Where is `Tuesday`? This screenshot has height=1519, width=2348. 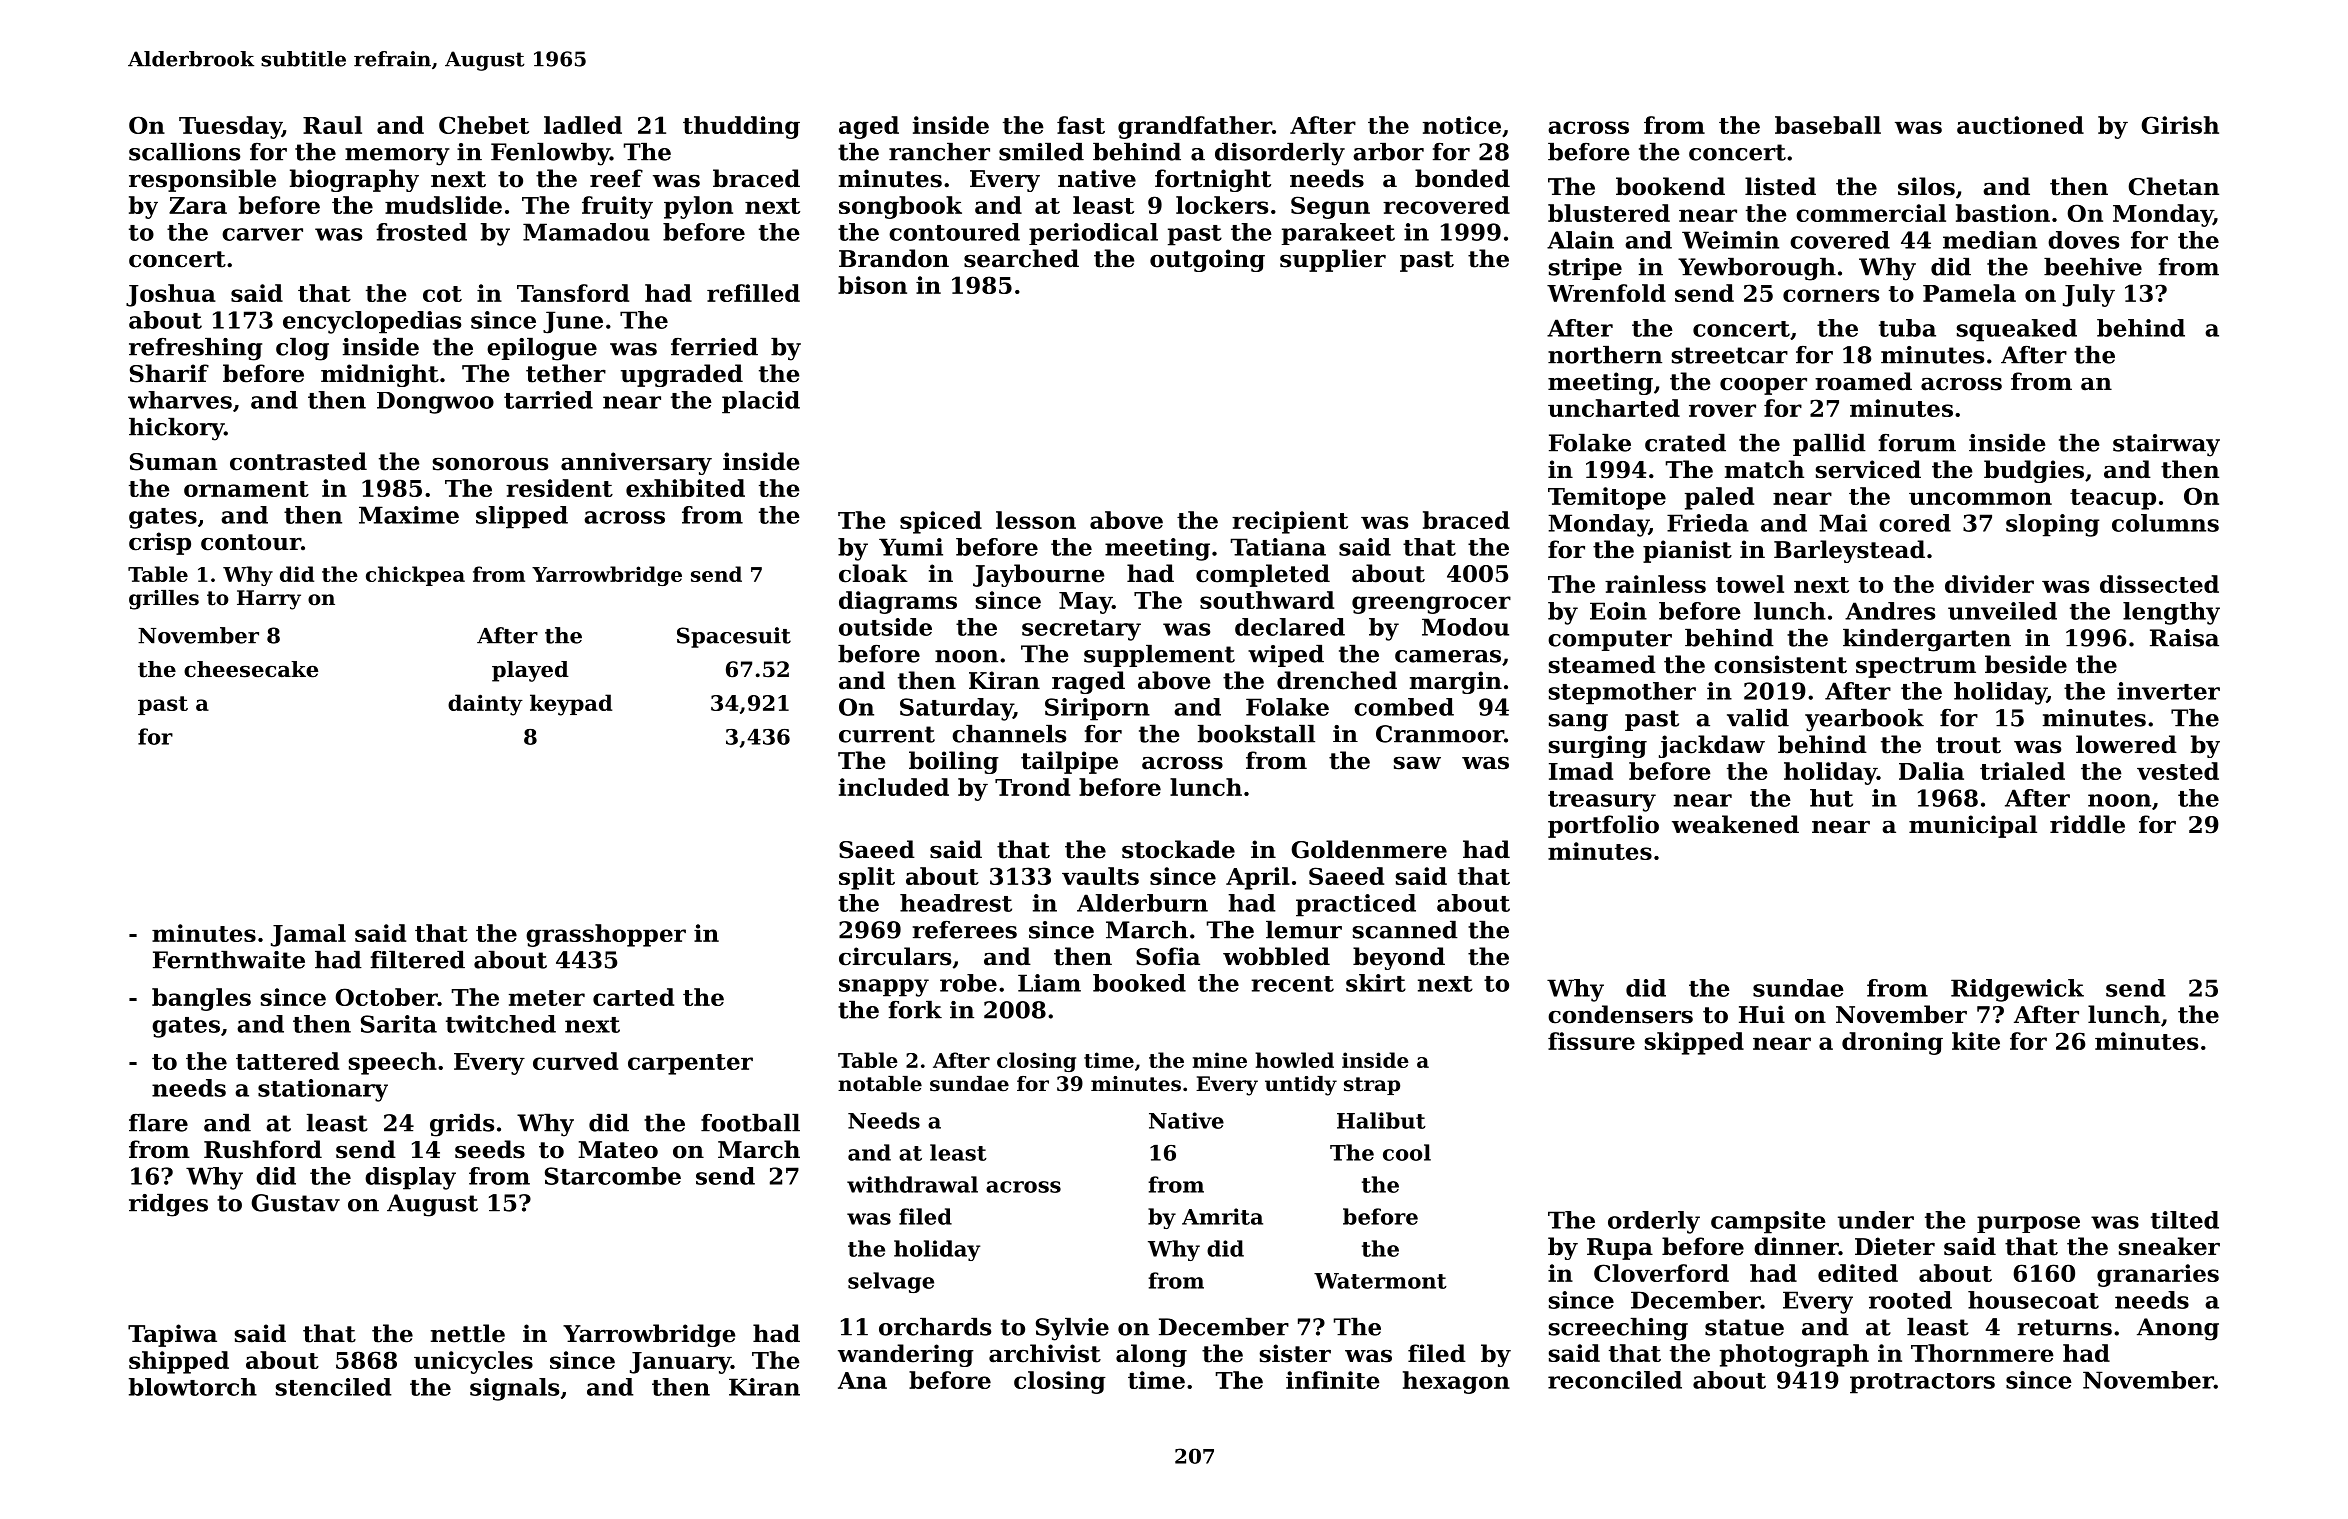
Tuesday is located at coordinates (230, 127).
